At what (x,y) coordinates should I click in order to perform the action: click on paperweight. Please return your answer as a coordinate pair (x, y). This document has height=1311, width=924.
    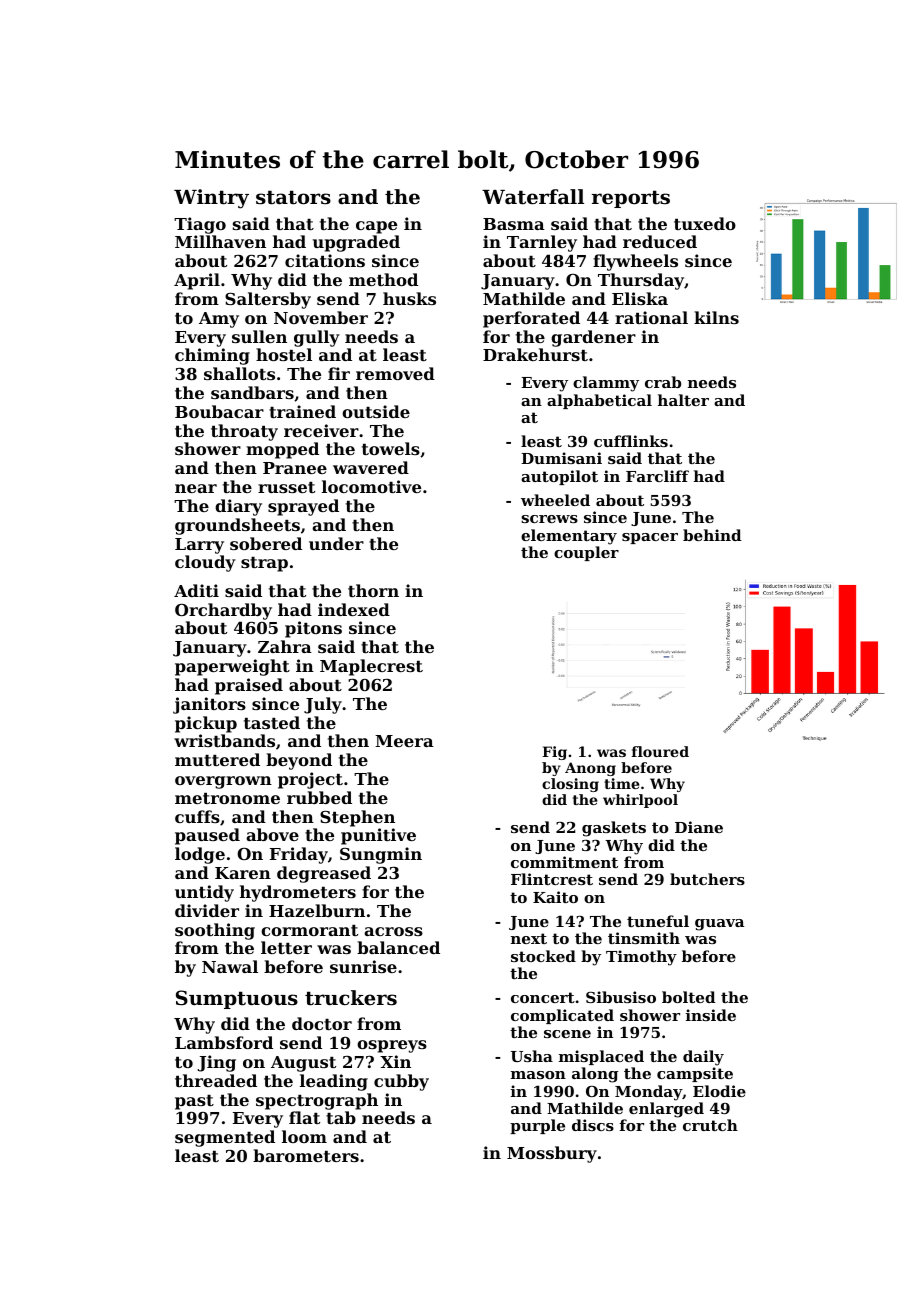
    Looking at the image, I should click on (232, 667).
